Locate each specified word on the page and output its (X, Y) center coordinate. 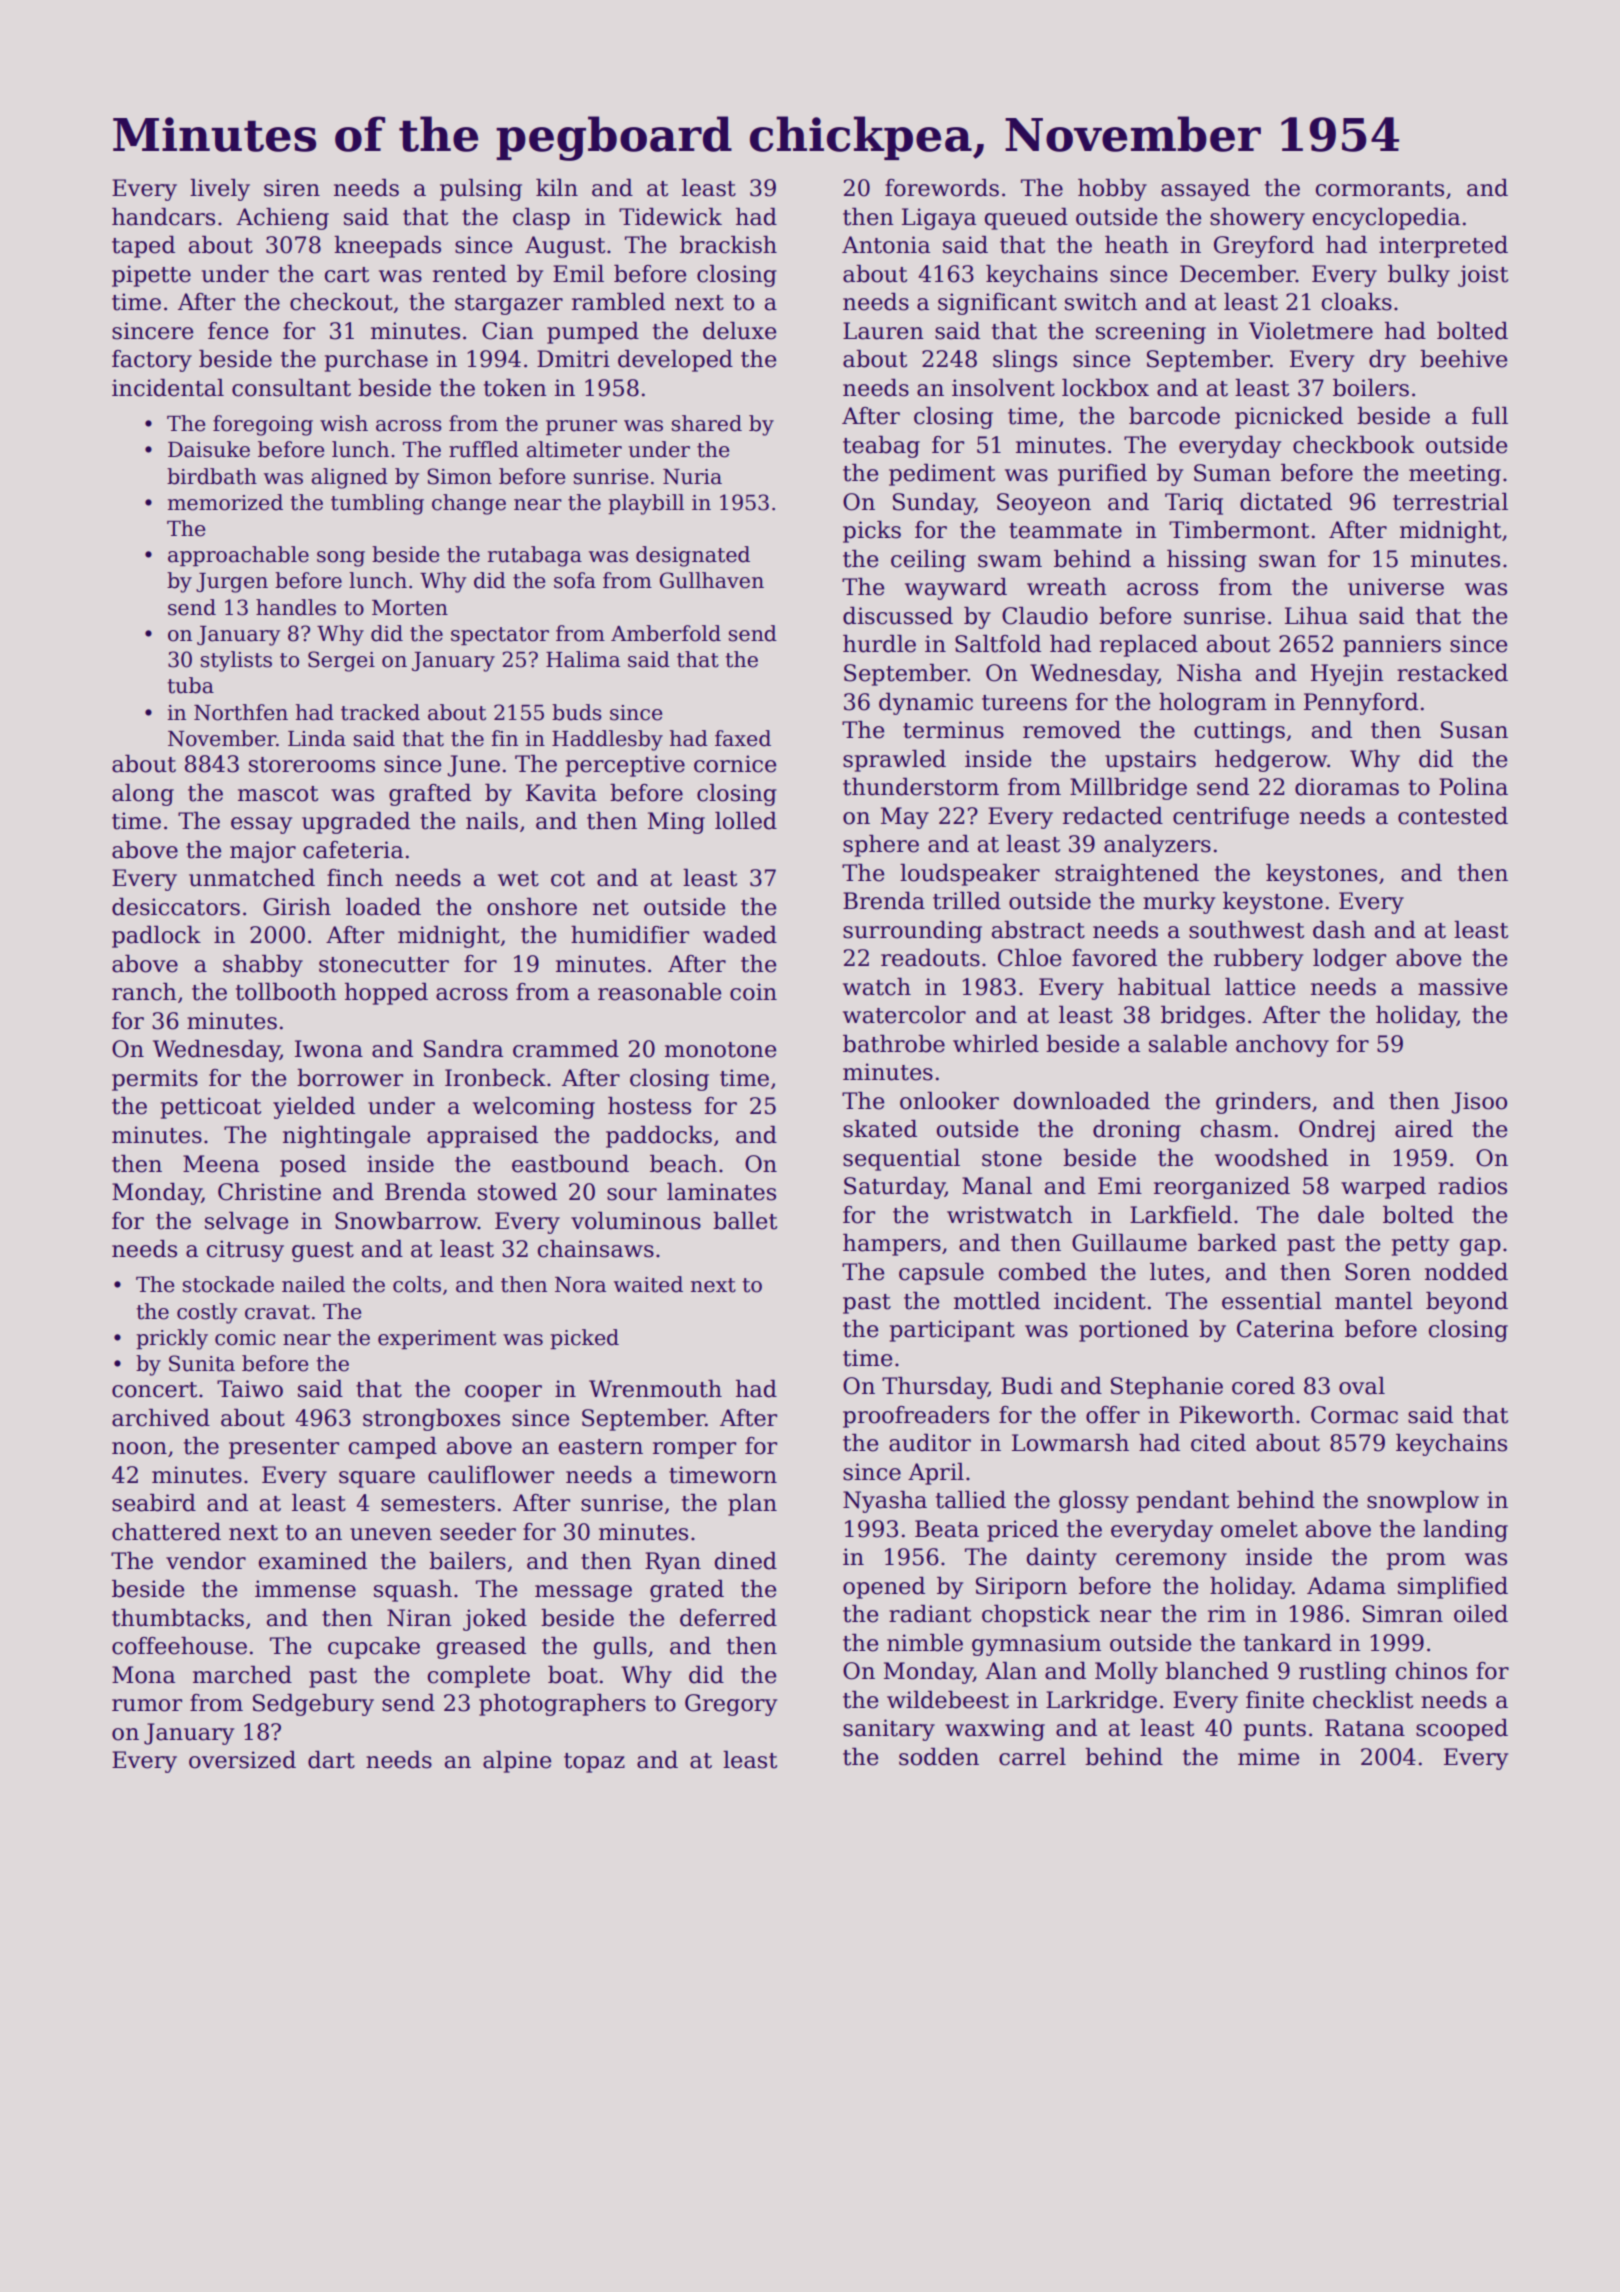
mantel (1374, 1301)
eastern (601, 1447)
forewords (942, 188)
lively (220, 190)
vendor (206, 1561)
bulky (1419, 276)
